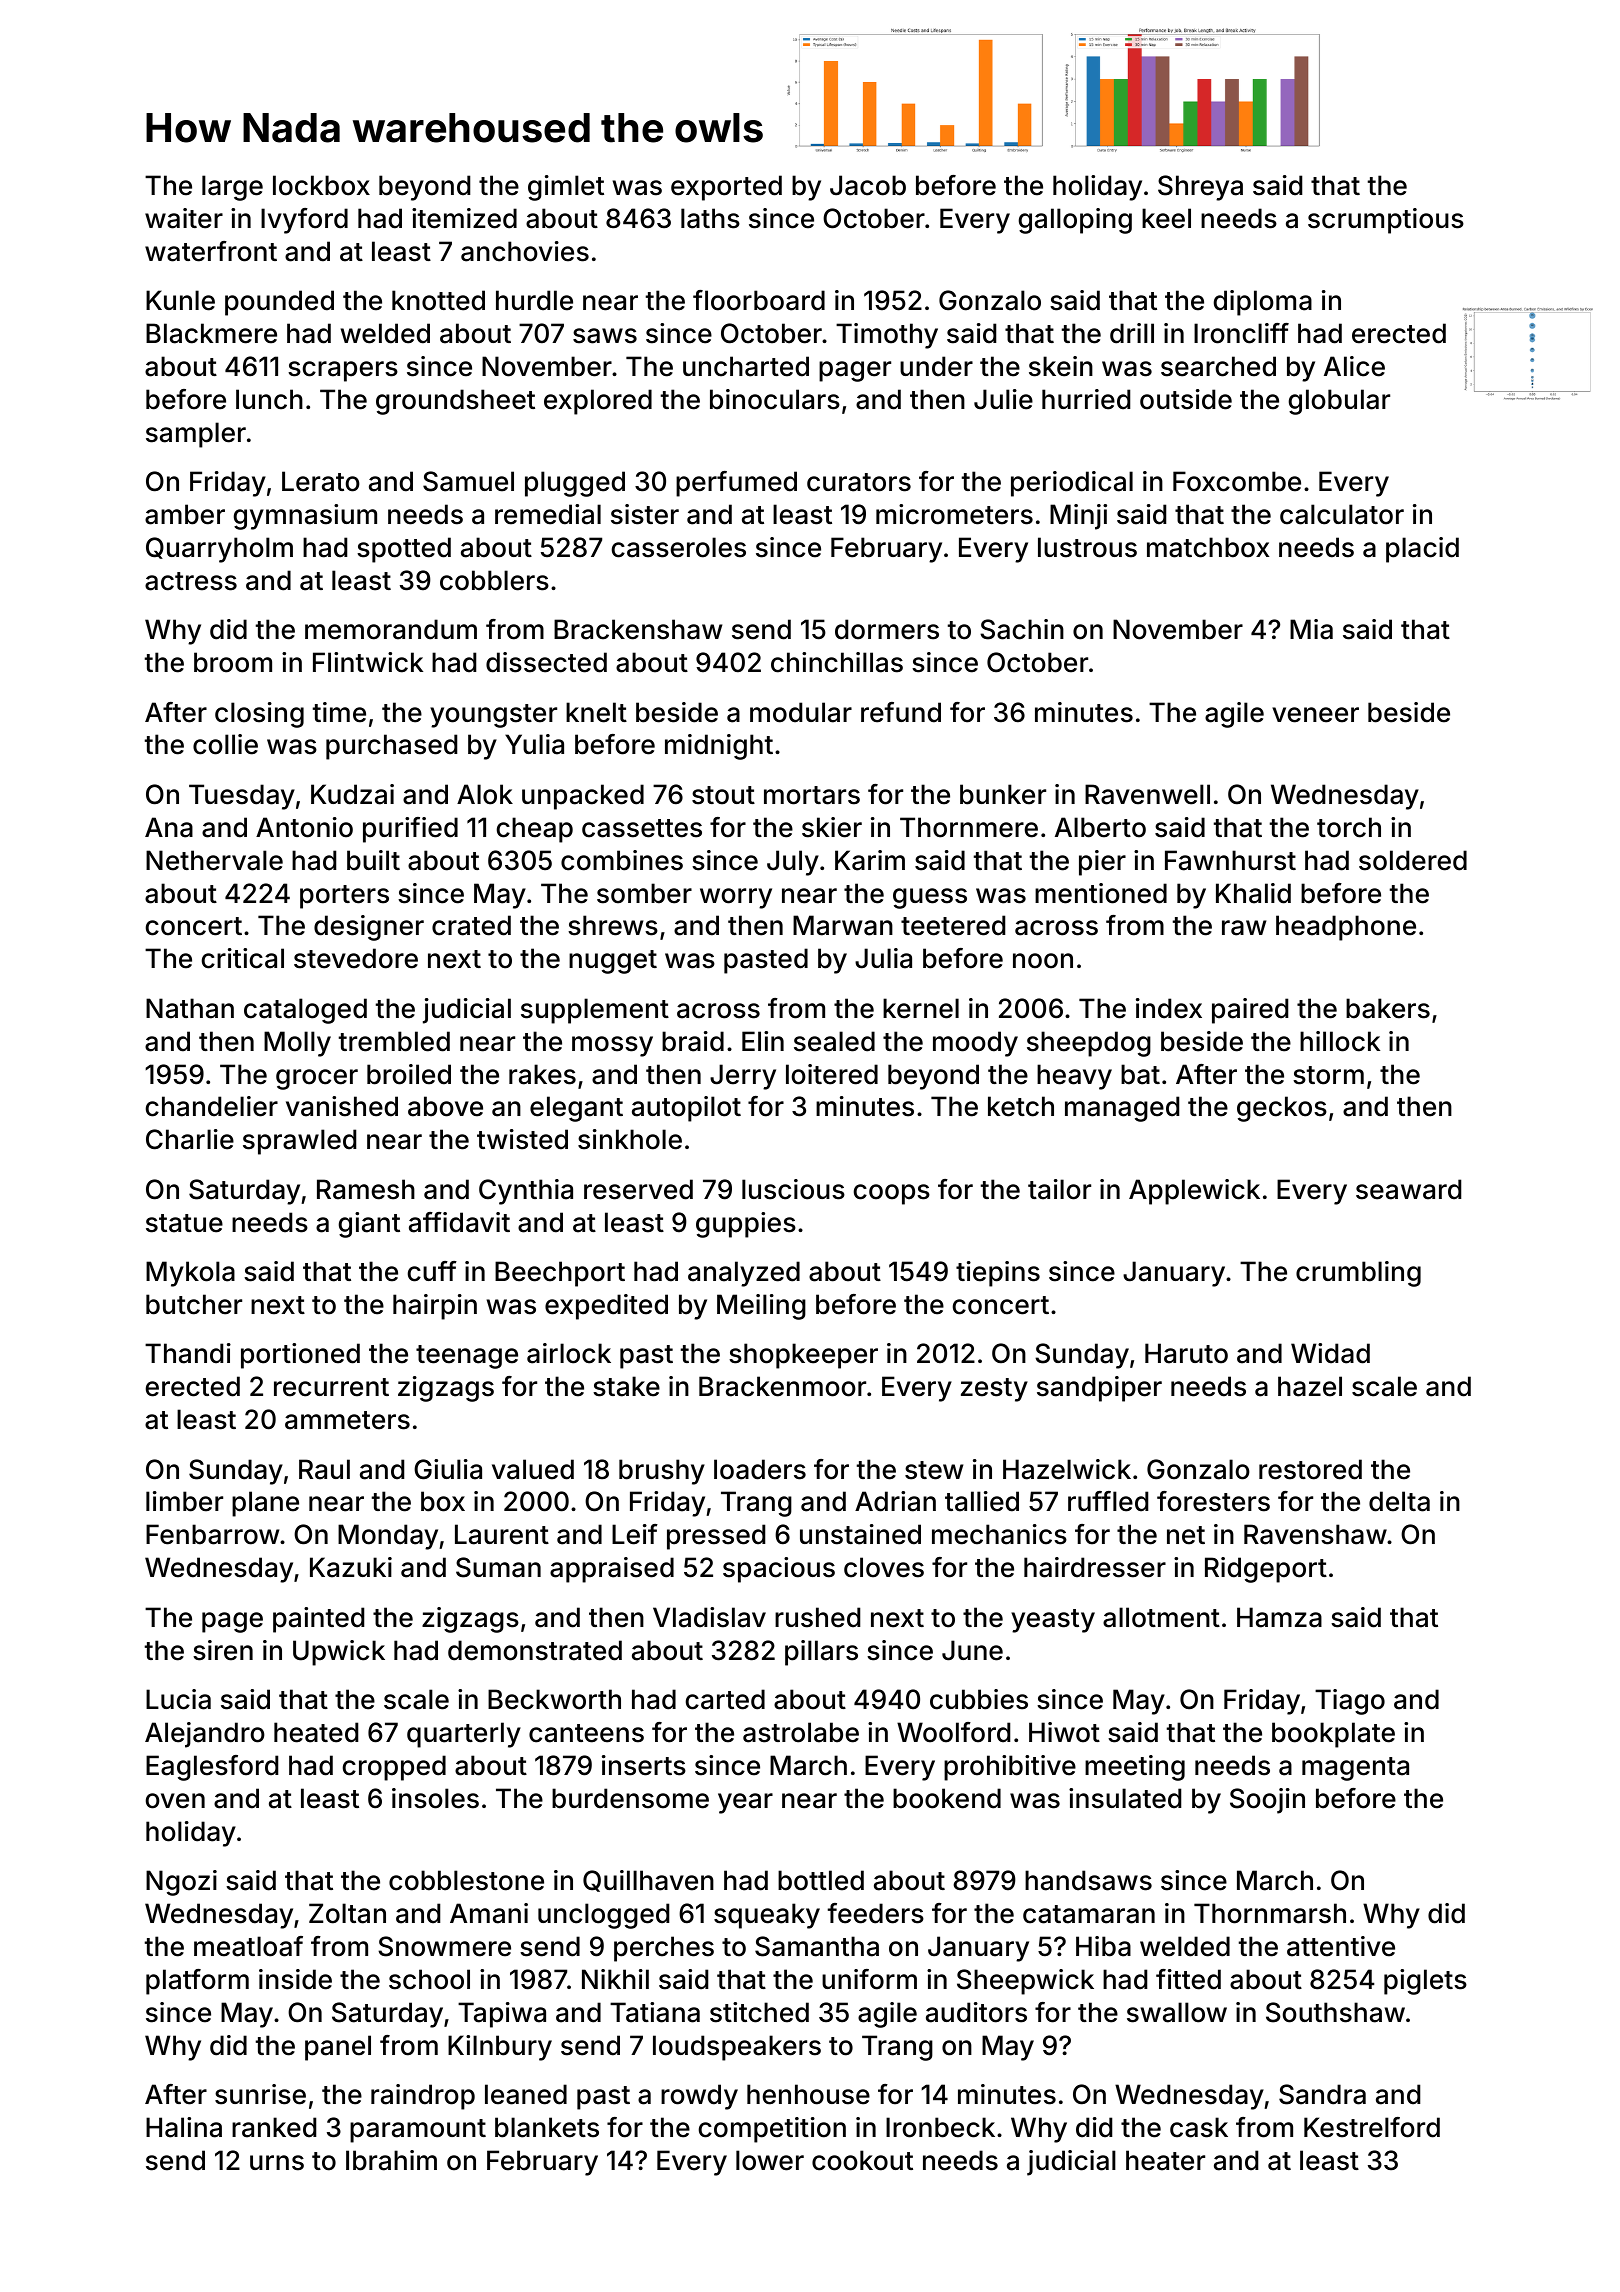 This image has height=2292, width=1620. Describe the element at coordinates (726, 188) in the image. I see `exported` at that location.
